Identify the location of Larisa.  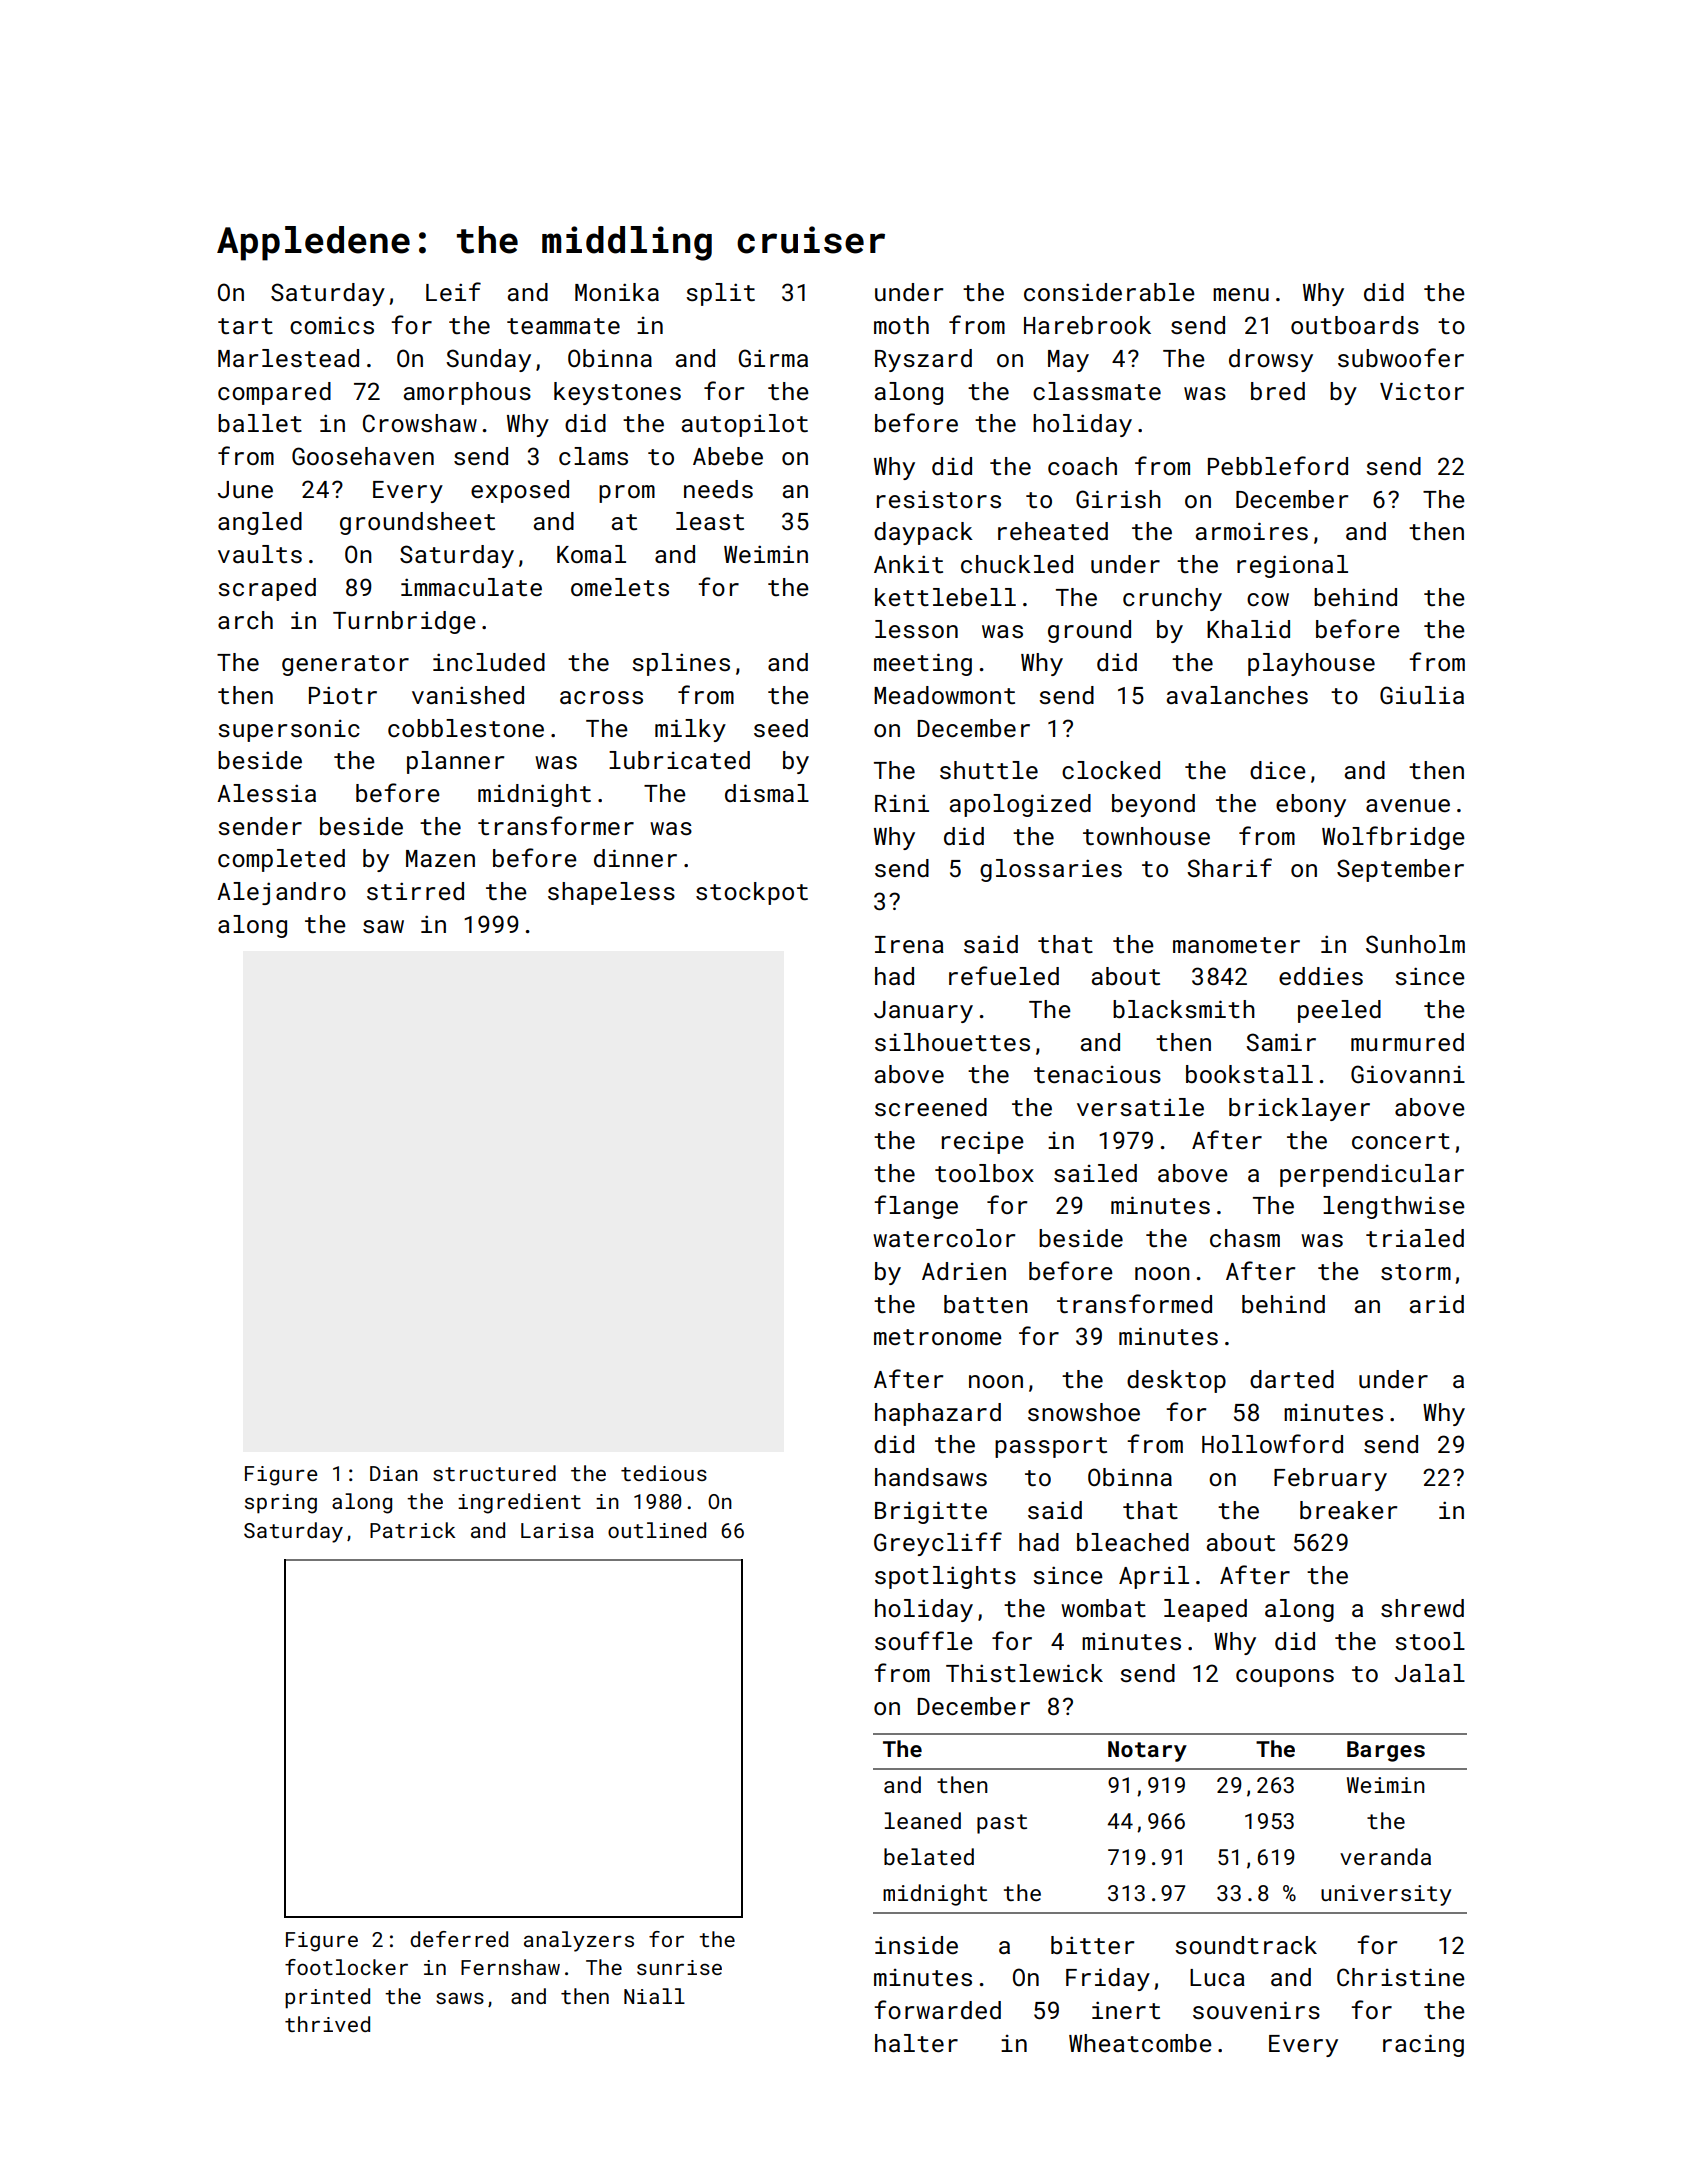
(557, 1530).
